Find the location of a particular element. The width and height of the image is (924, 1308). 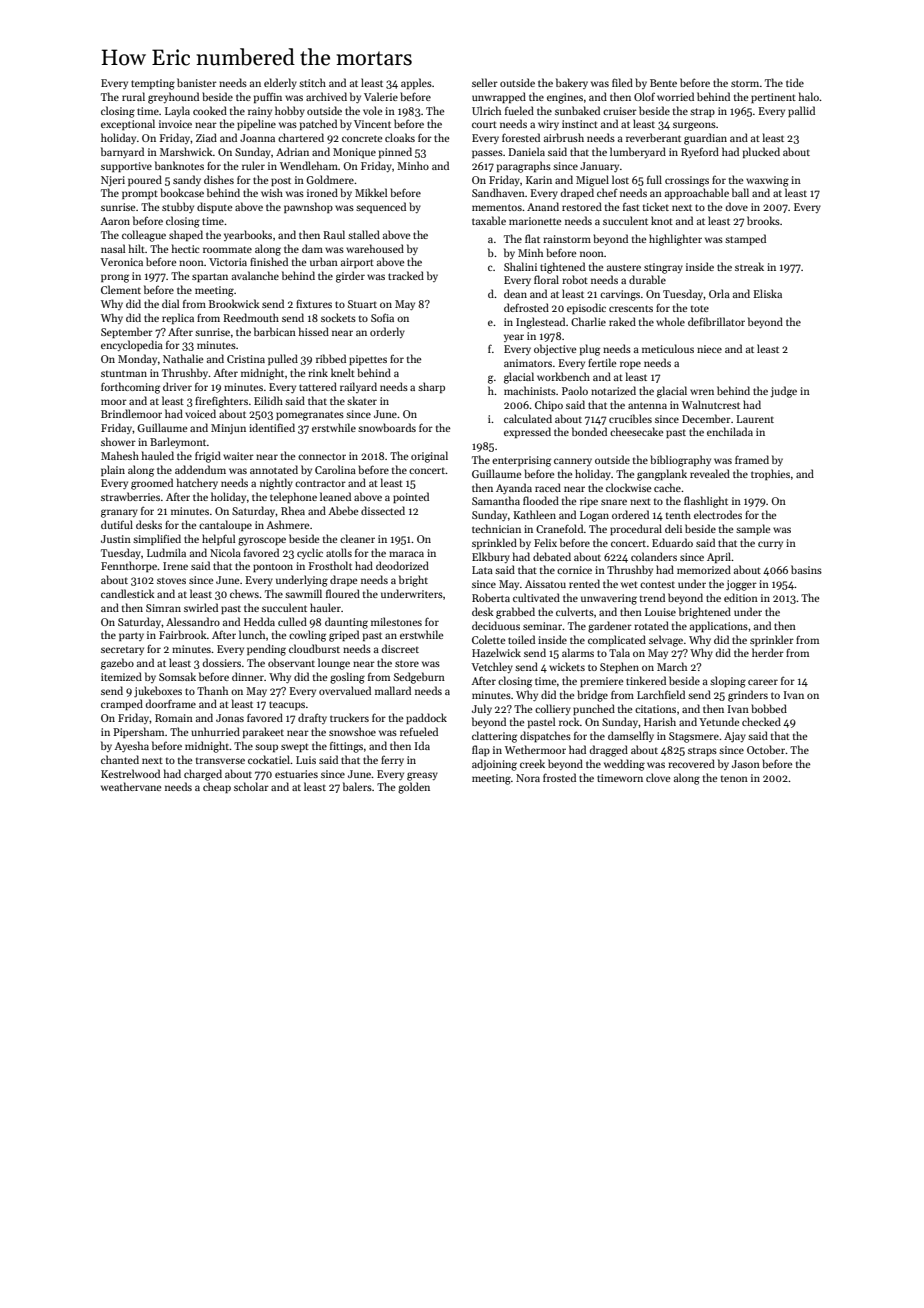

weathervane is located at coordinates (131, 786).
